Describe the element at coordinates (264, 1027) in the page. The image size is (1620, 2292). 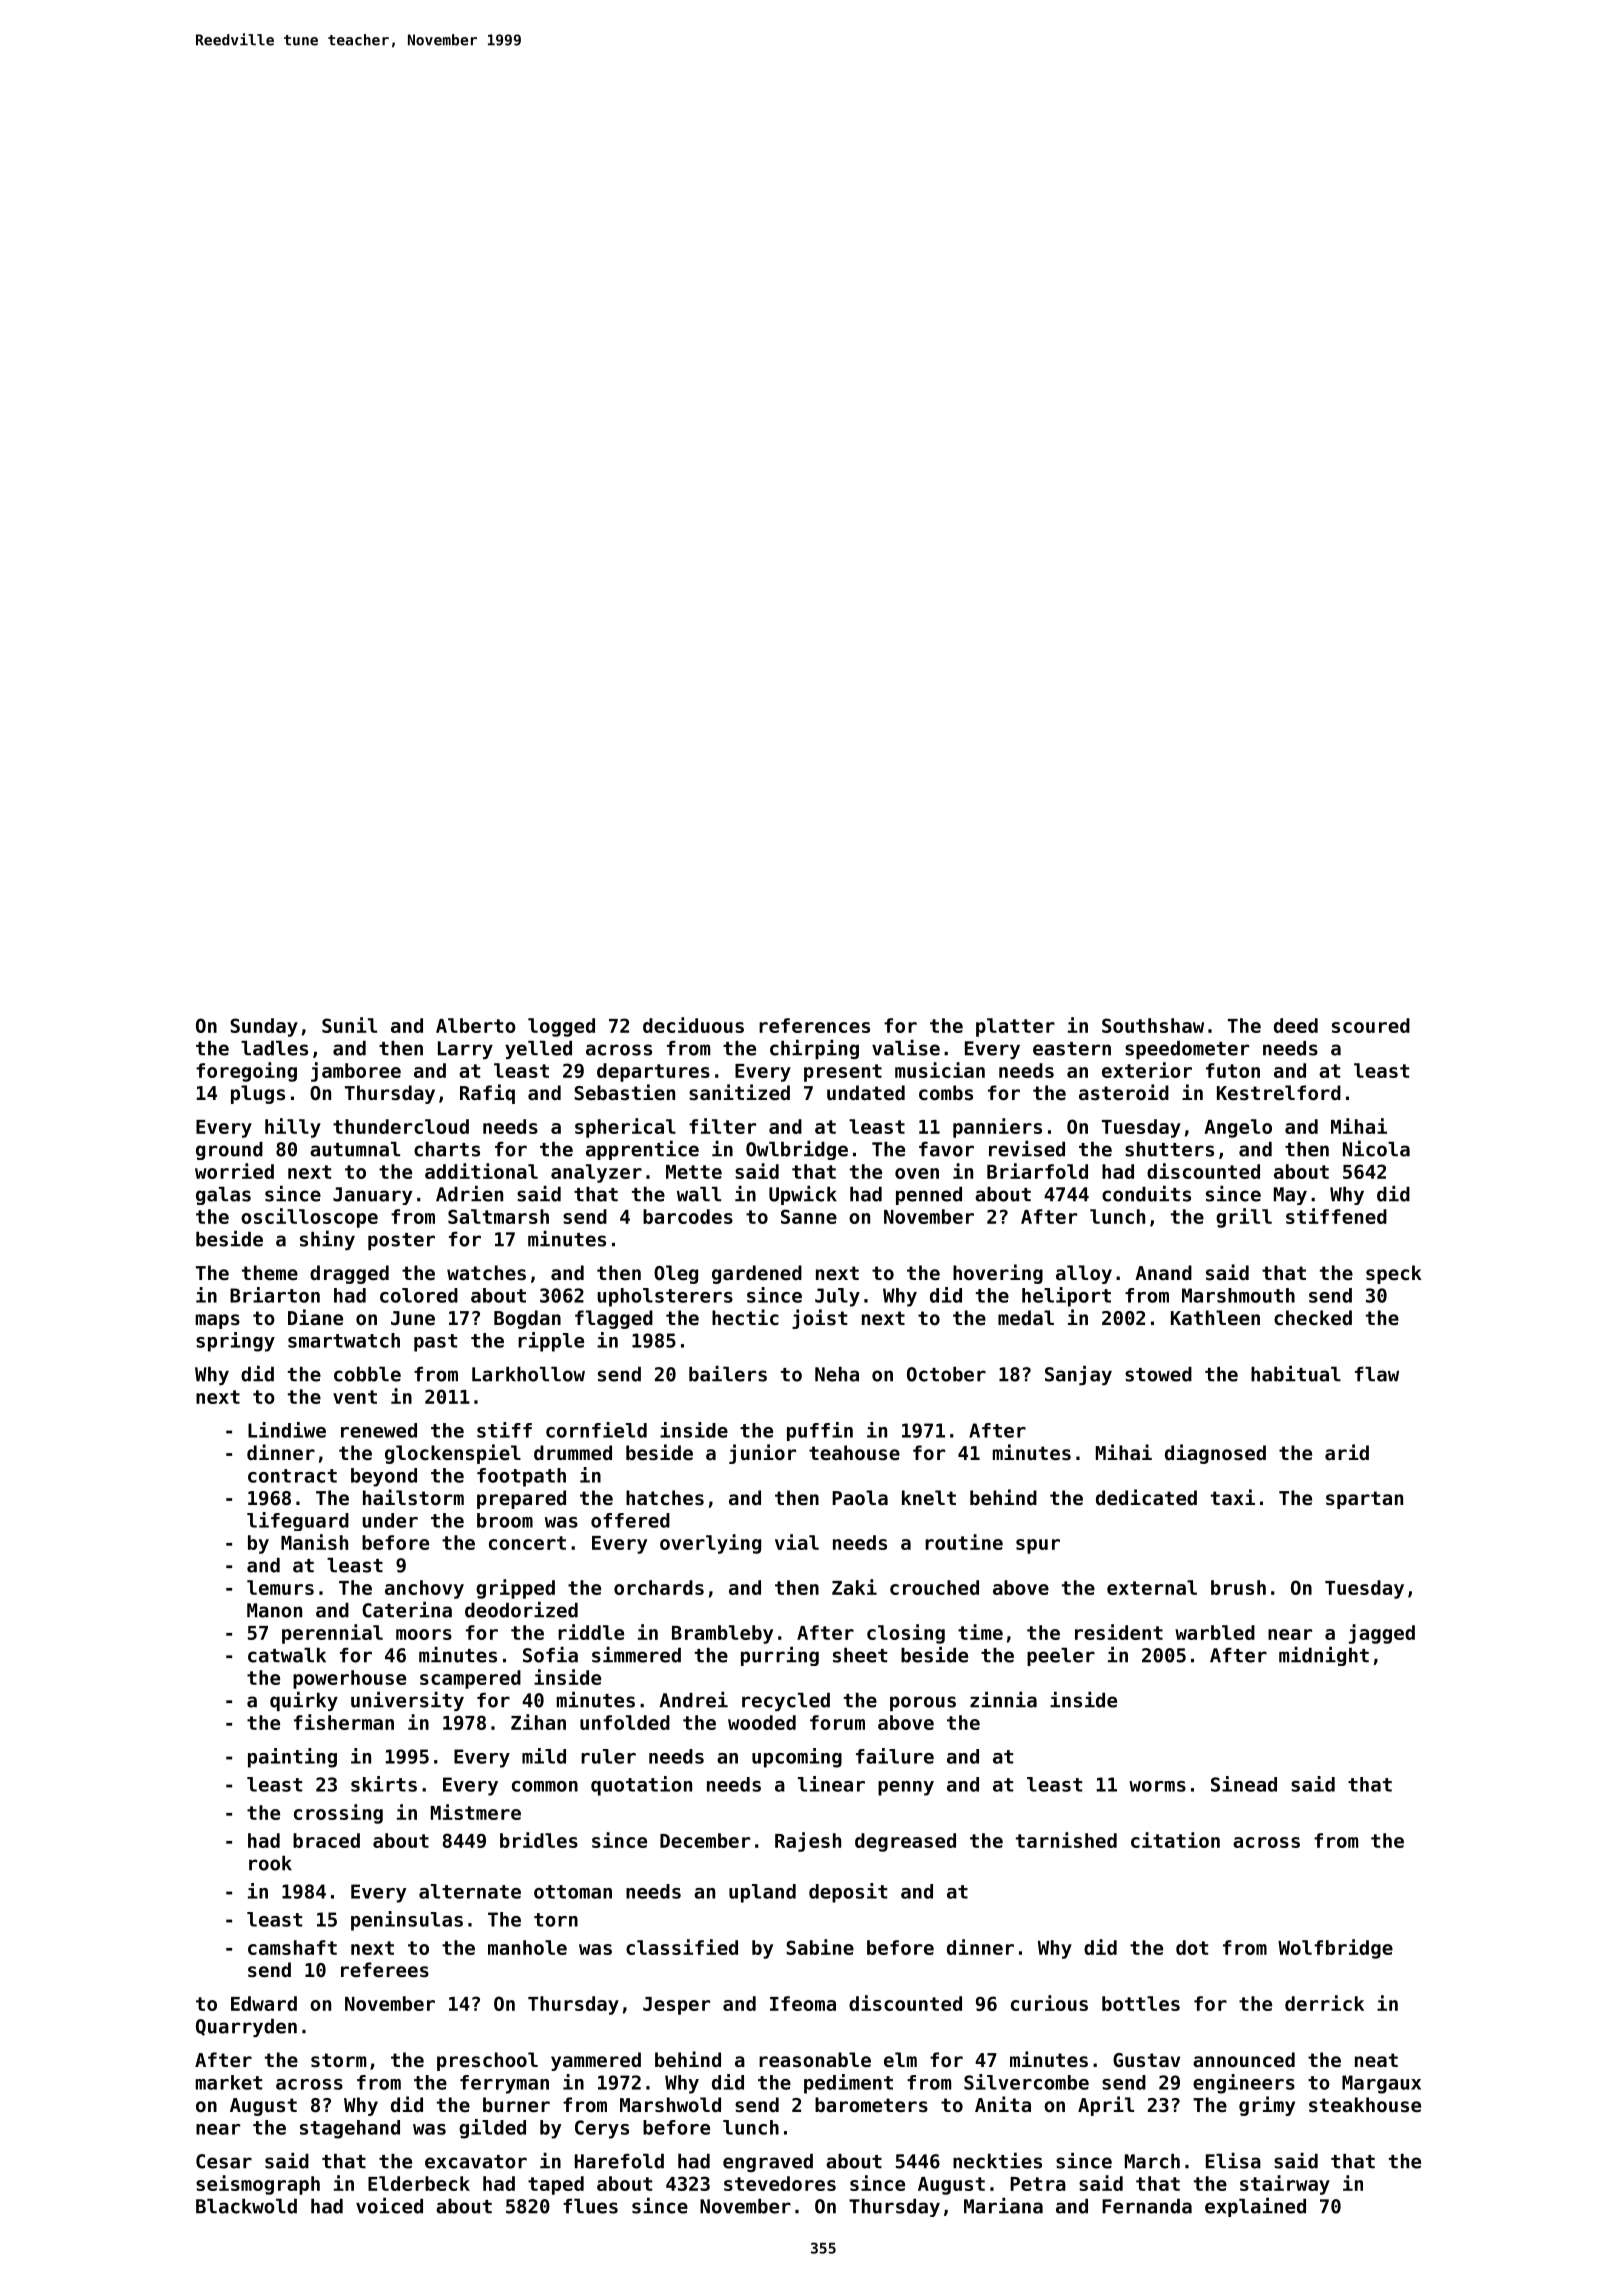
I see `Sunday` at that location.
